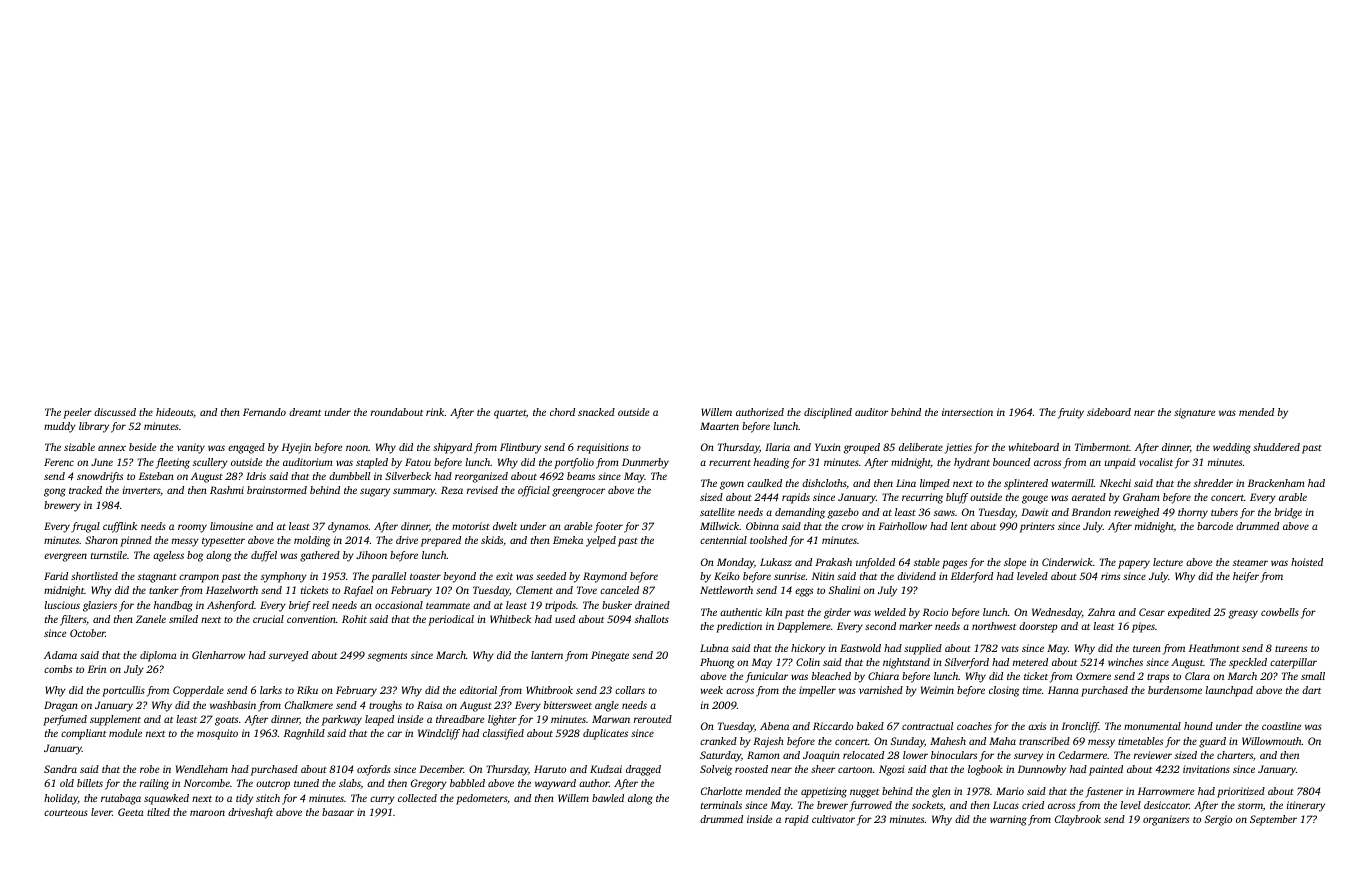 Image resolution: width=1372 pixels, height=887 pixels. Describe the element at coordinates (967, 412) in the screenshot. I see `intersection` at that location.
